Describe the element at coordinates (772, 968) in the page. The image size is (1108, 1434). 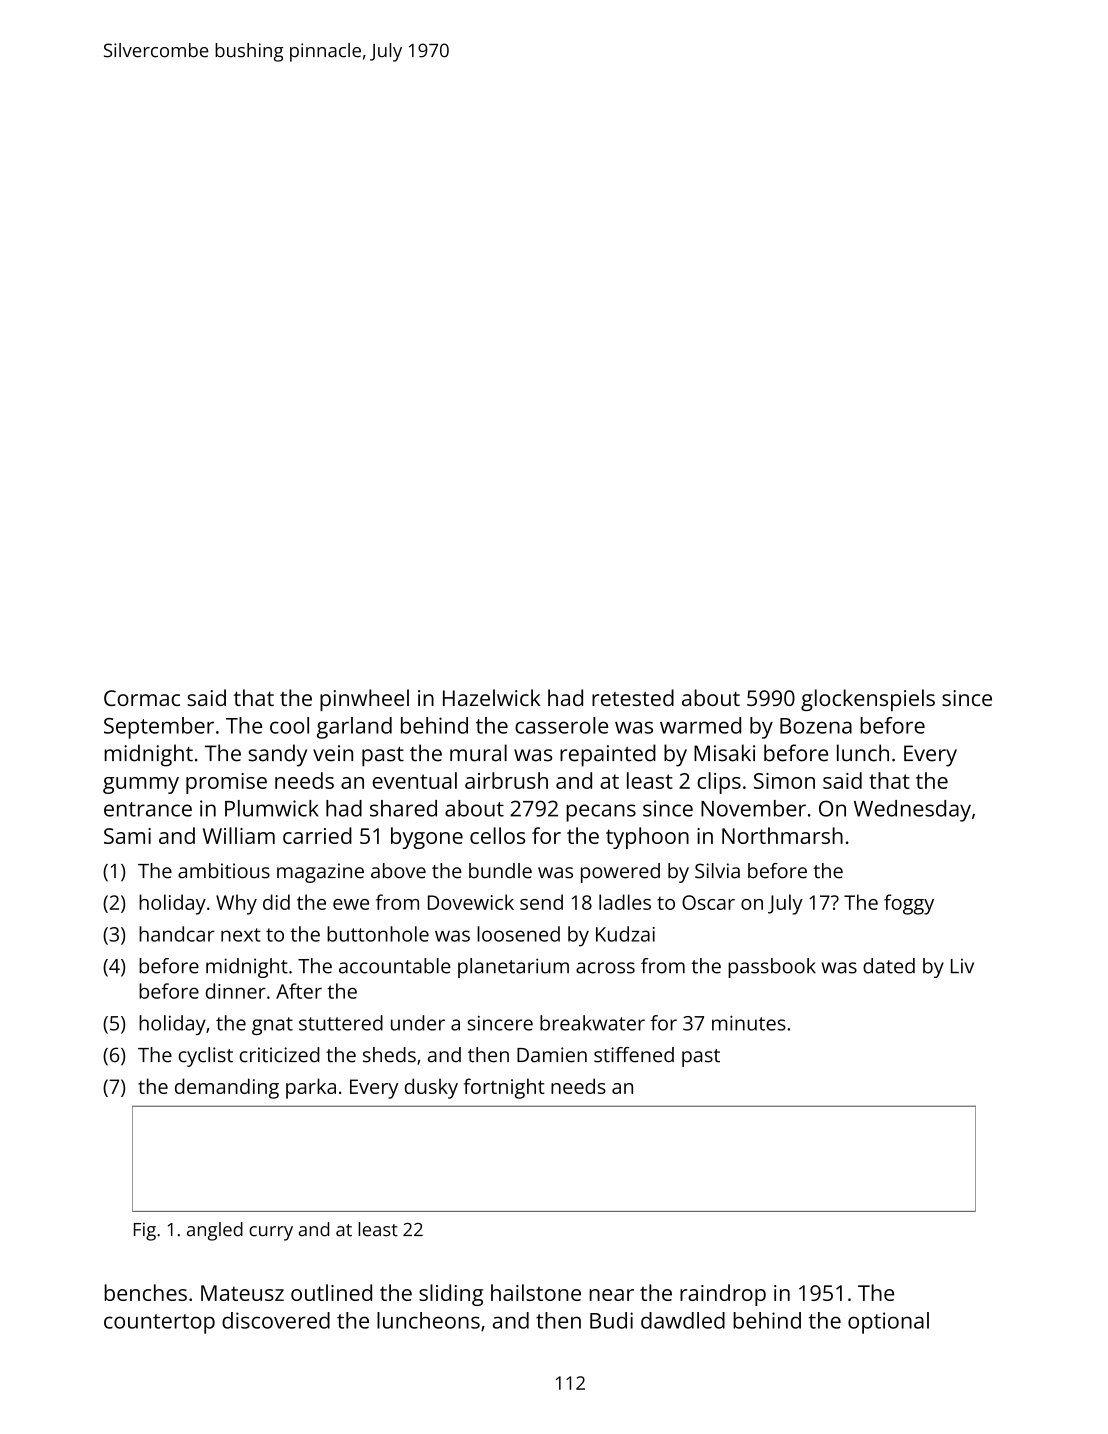
I see `passbook` at that location.
